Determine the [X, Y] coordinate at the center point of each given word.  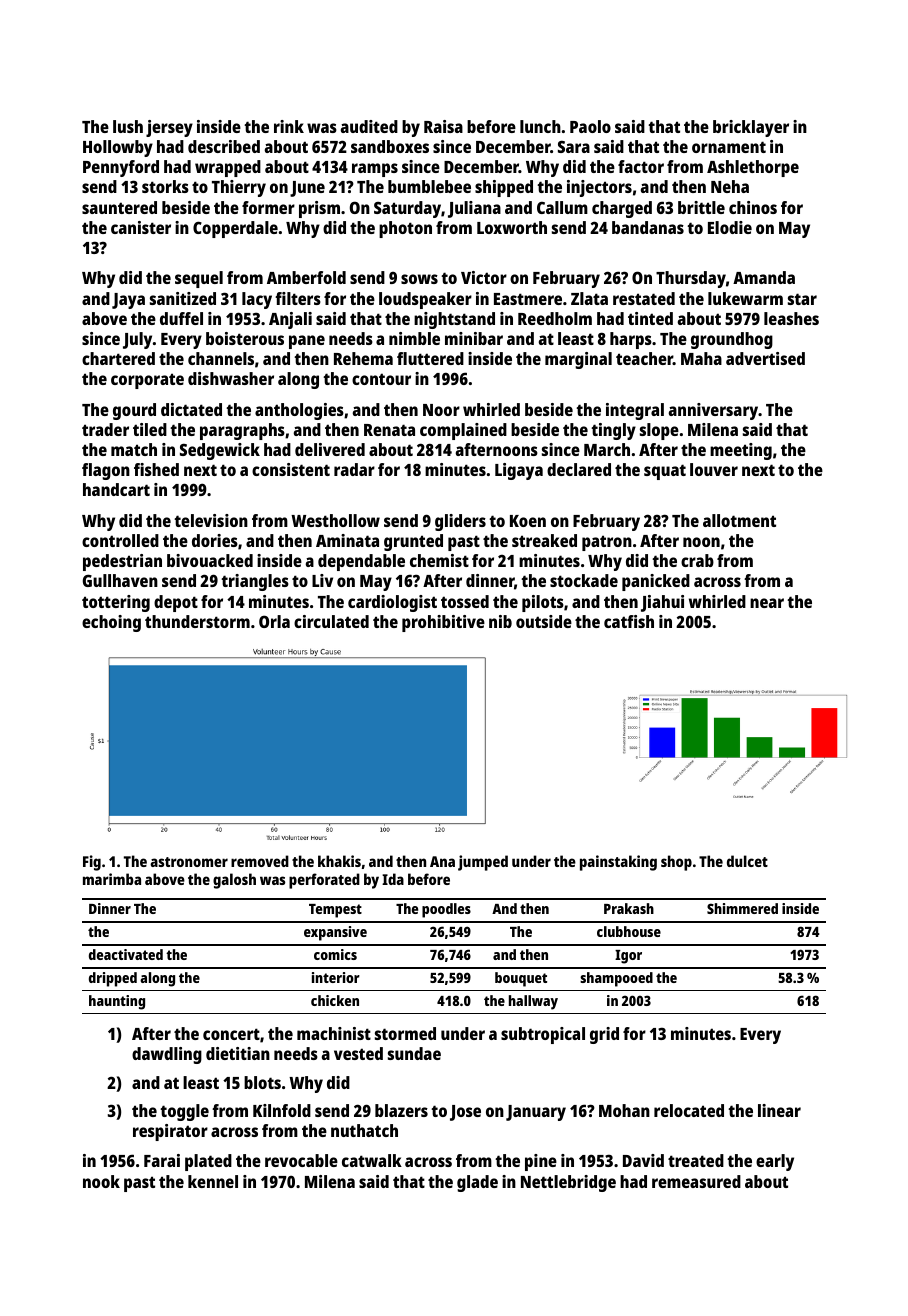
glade [477, 1183]
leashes [791, 318]
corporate [147, 381]
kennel [213, 1181]
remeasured [696, 1181]
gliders [460, 522]
